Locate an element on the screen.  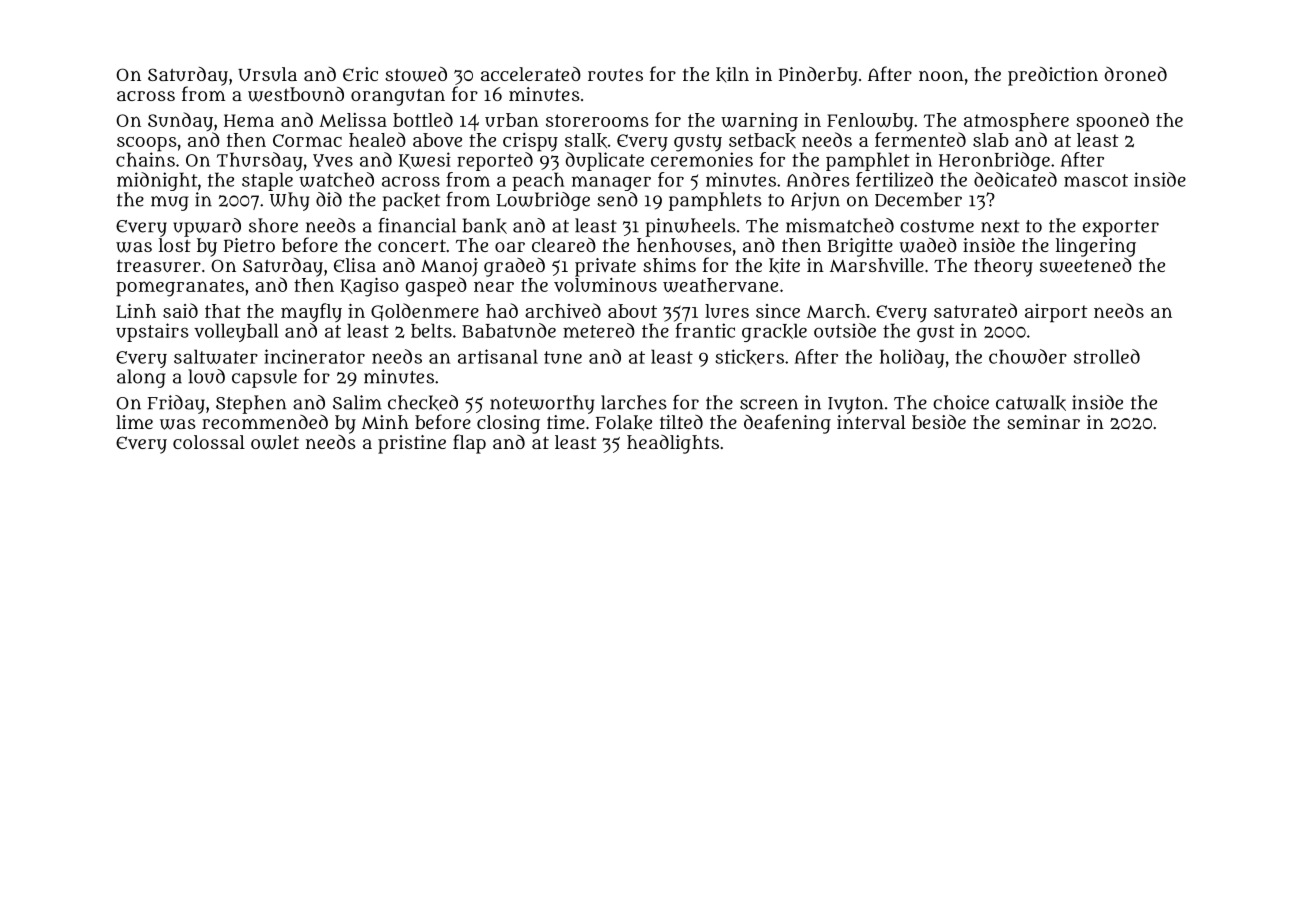
lingering is located at coordinates (1096, 247).
